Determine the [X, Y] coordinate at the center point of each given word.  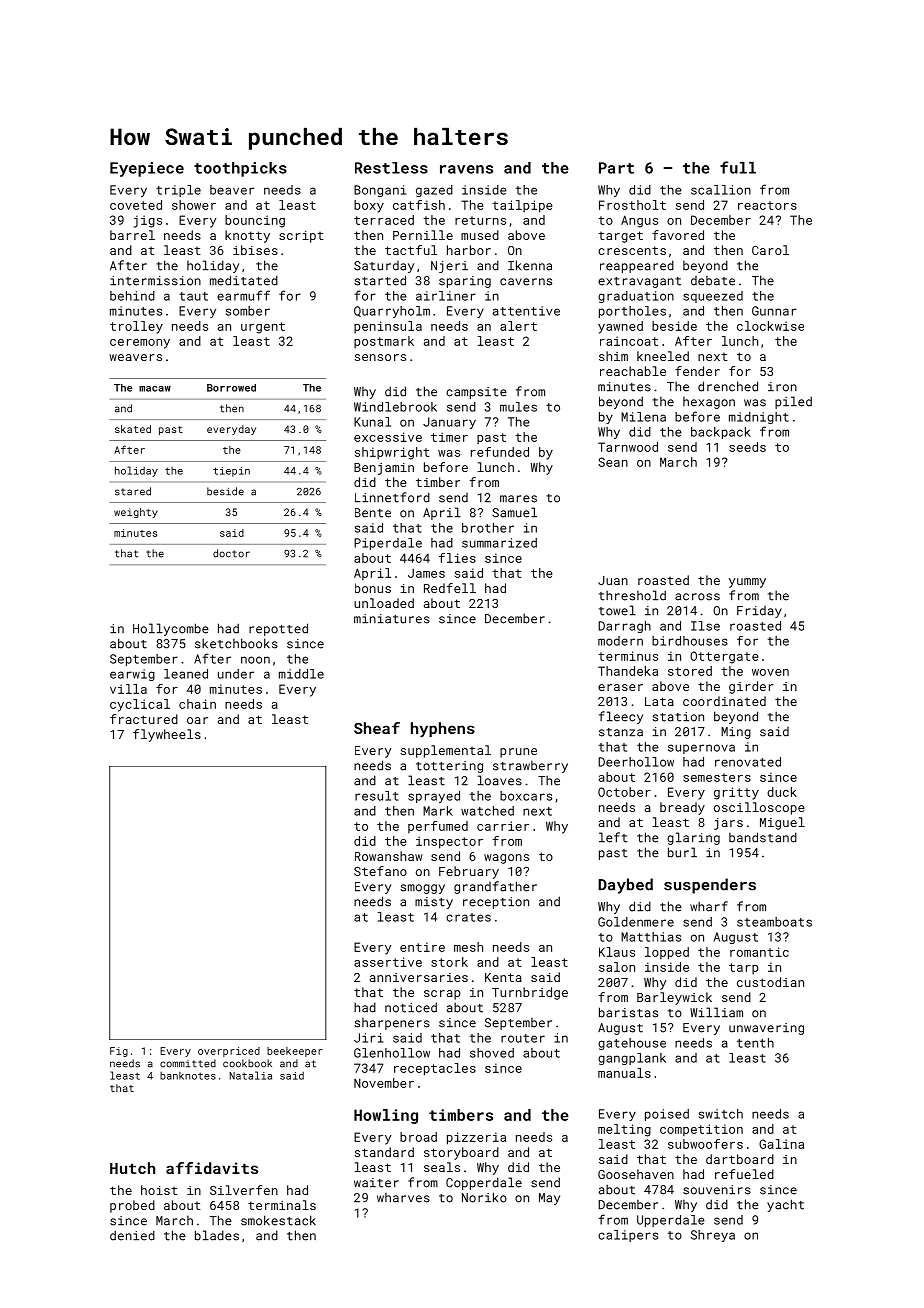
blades [217, 1235]
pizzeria [476, 1138]
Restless [391, 168]
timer [449, 437]
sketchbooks [236, 643]
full [738, 167]
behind [132, 296]
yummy [747, 583]
